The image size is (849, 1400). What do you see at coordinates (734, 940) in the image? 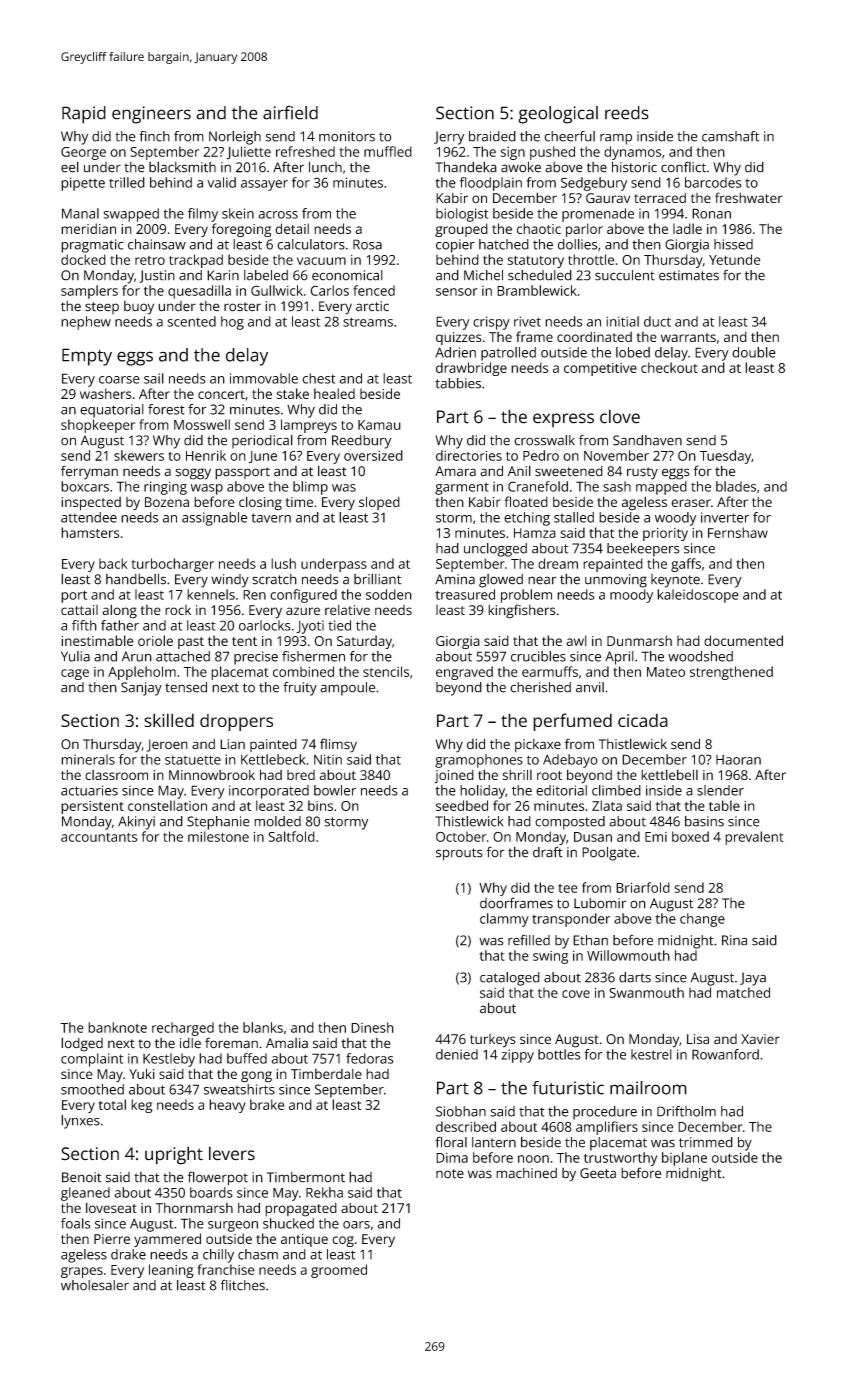
I see `Rina` at bounding box center [734, 940].
